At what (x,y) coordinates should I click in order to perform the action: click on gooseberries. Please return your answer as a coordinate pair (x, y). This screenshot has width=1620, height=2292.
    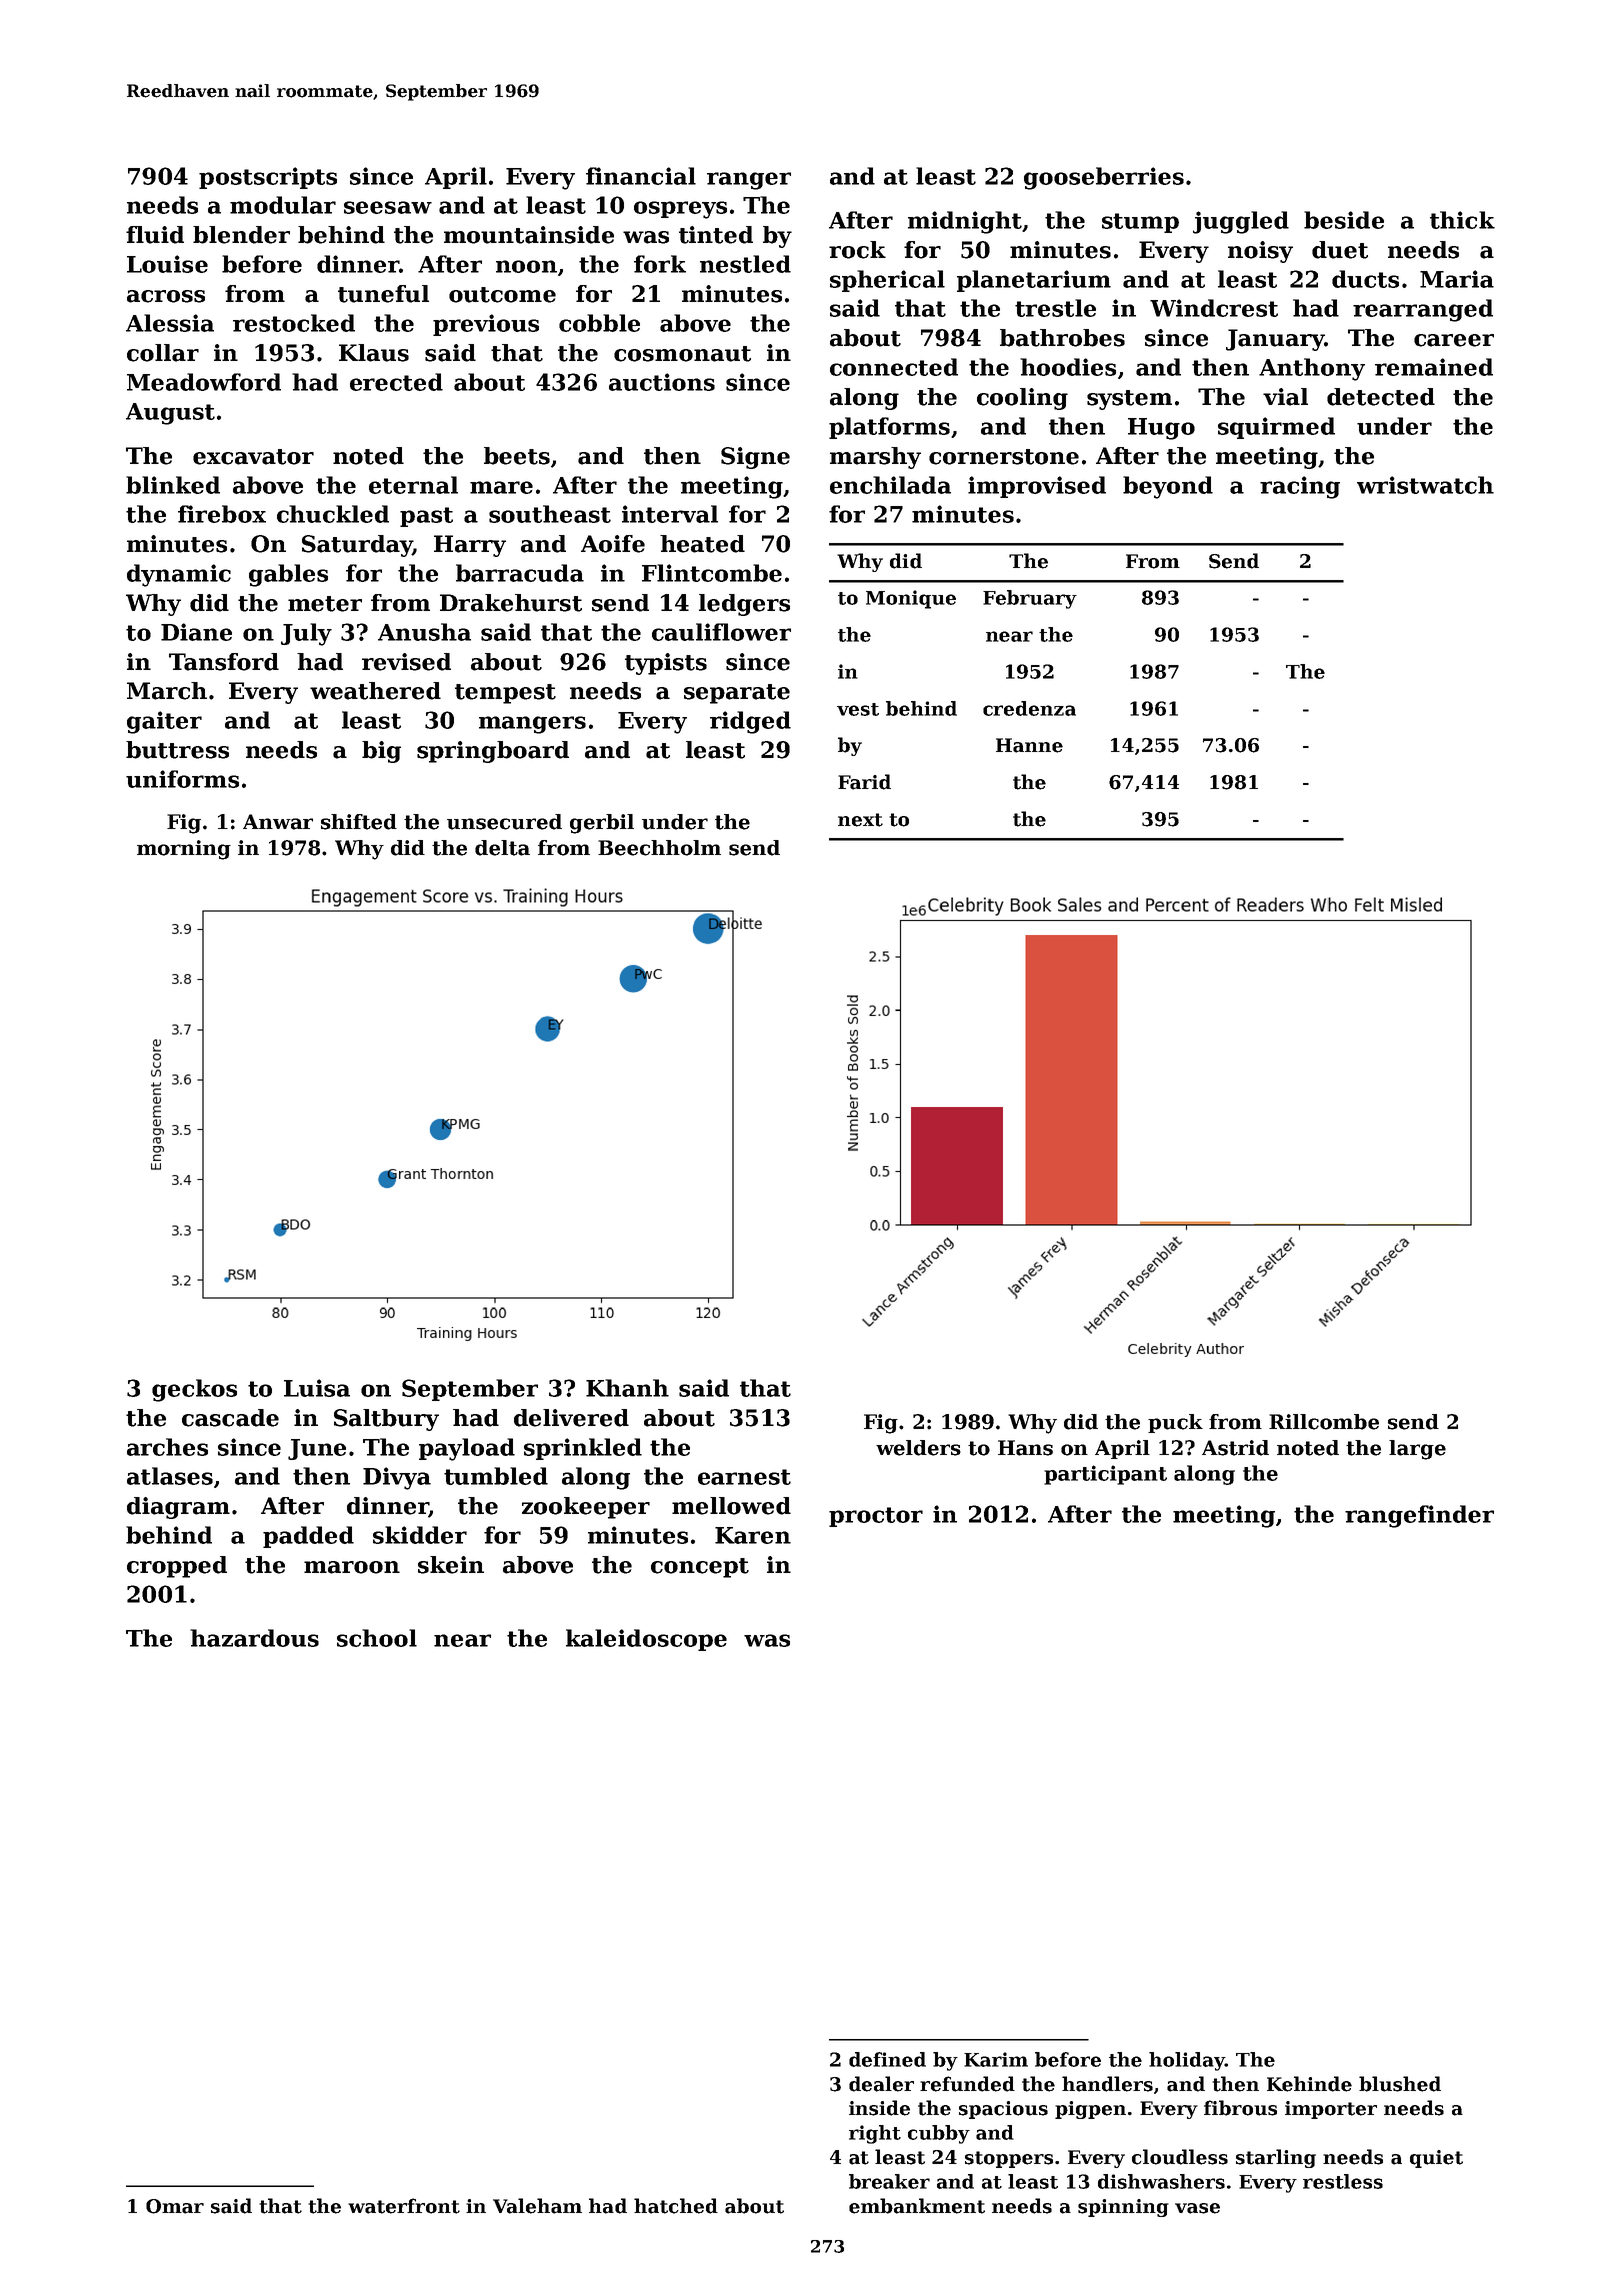
    Looking at the image, I should click on (1104, 178).
